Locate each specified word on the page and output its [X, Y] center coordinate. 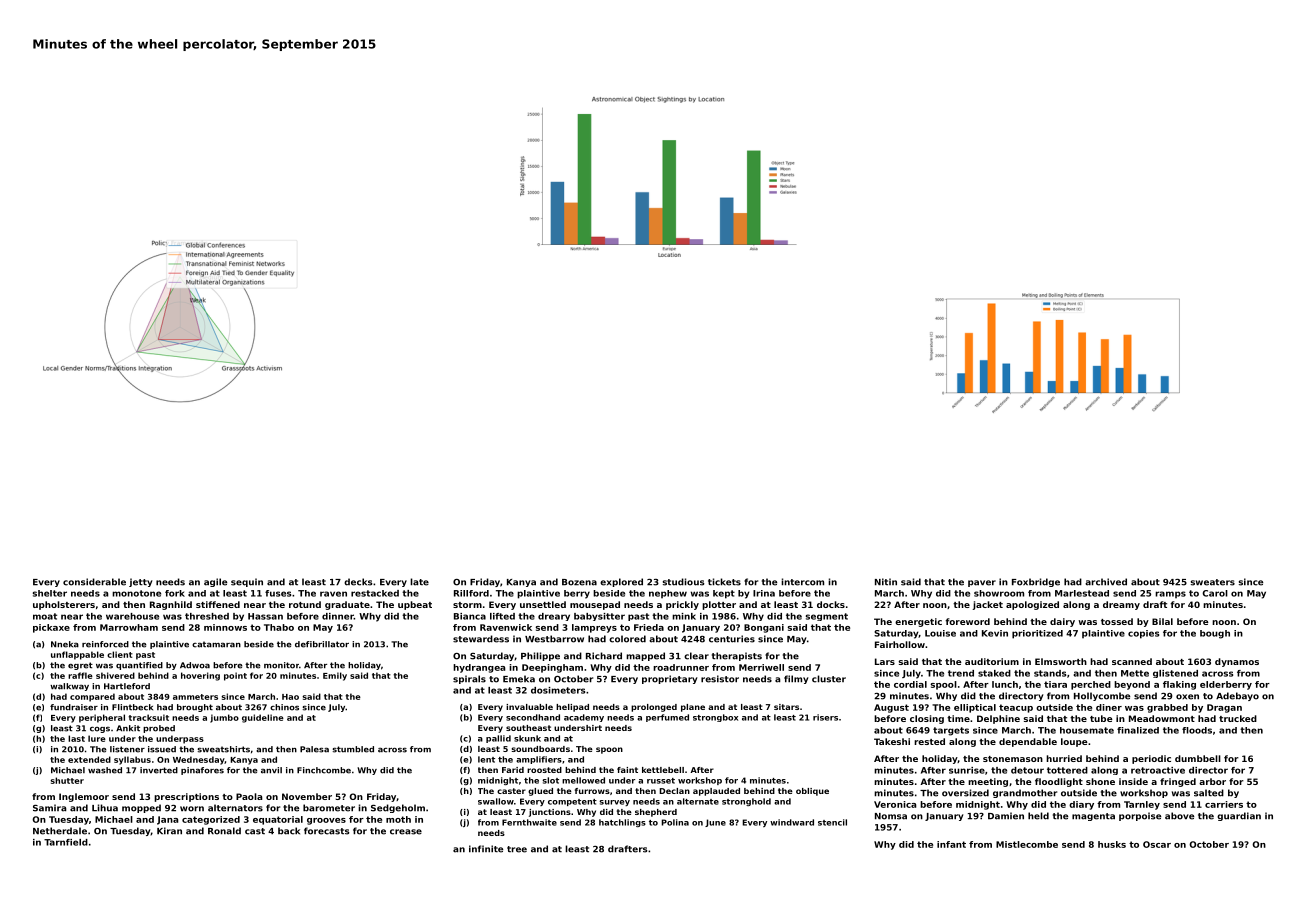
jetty [141, 582]
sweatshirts [224, 749]
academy [584, 718]
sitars [786, 707]
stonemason [1013, 759]
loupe [1074, 742]
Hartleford [127, 686]
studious [683, 582]
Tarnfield [66, 842]
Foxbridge [1036, 582]
